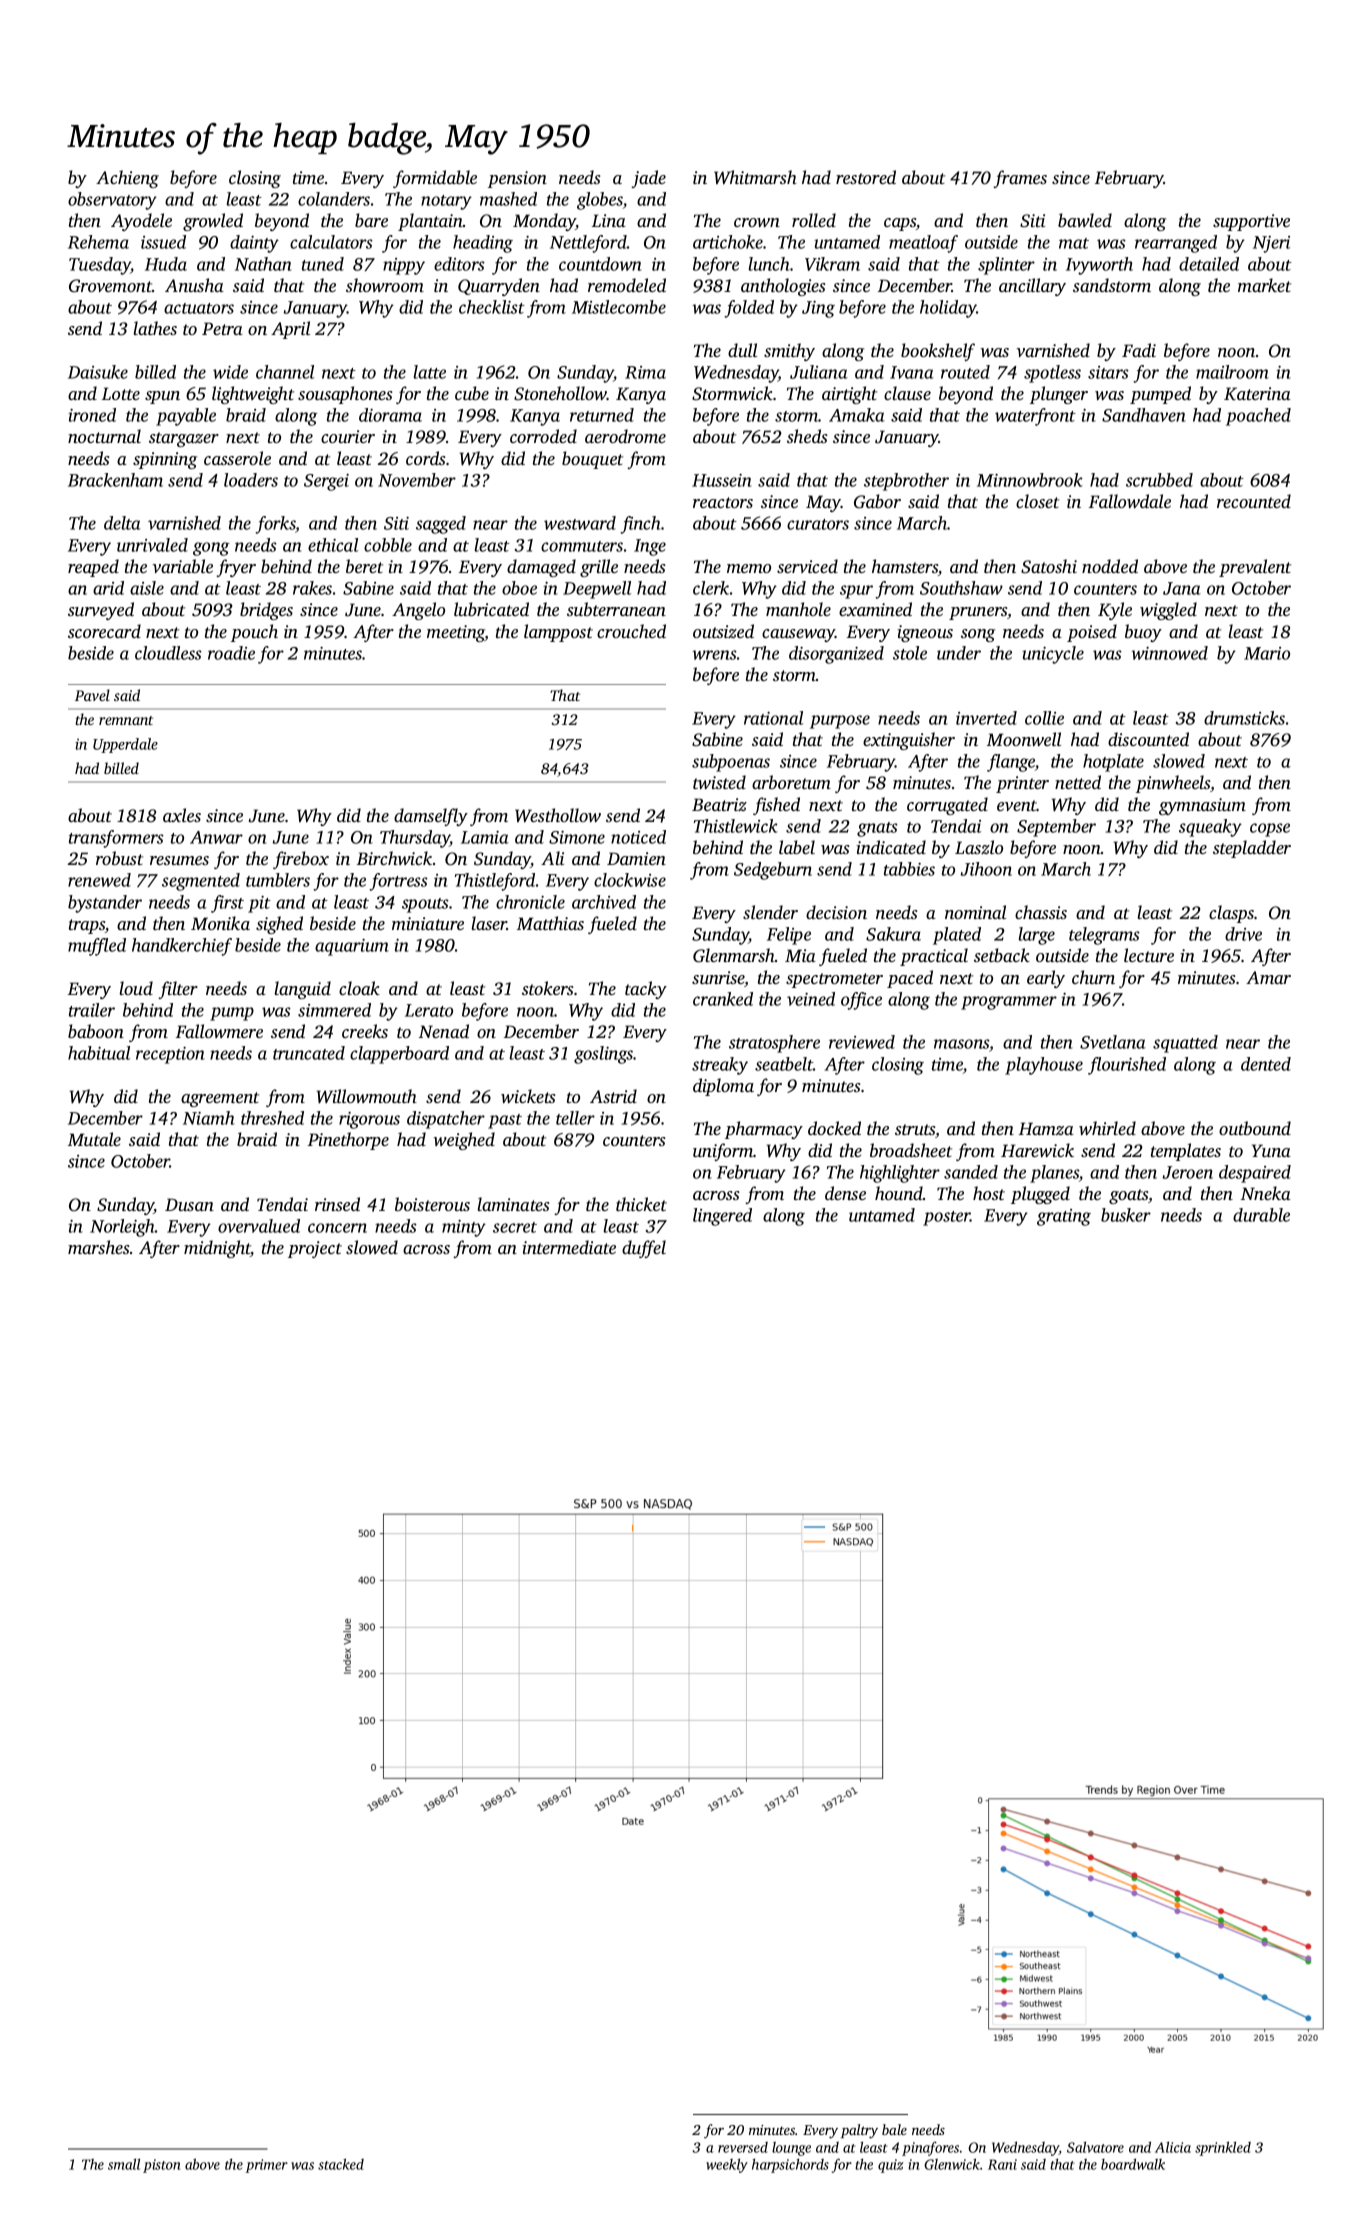 Image resolution: width=1359 pixels, height=2239 pixels. I want to click on reversed, so click(743, 2147).
